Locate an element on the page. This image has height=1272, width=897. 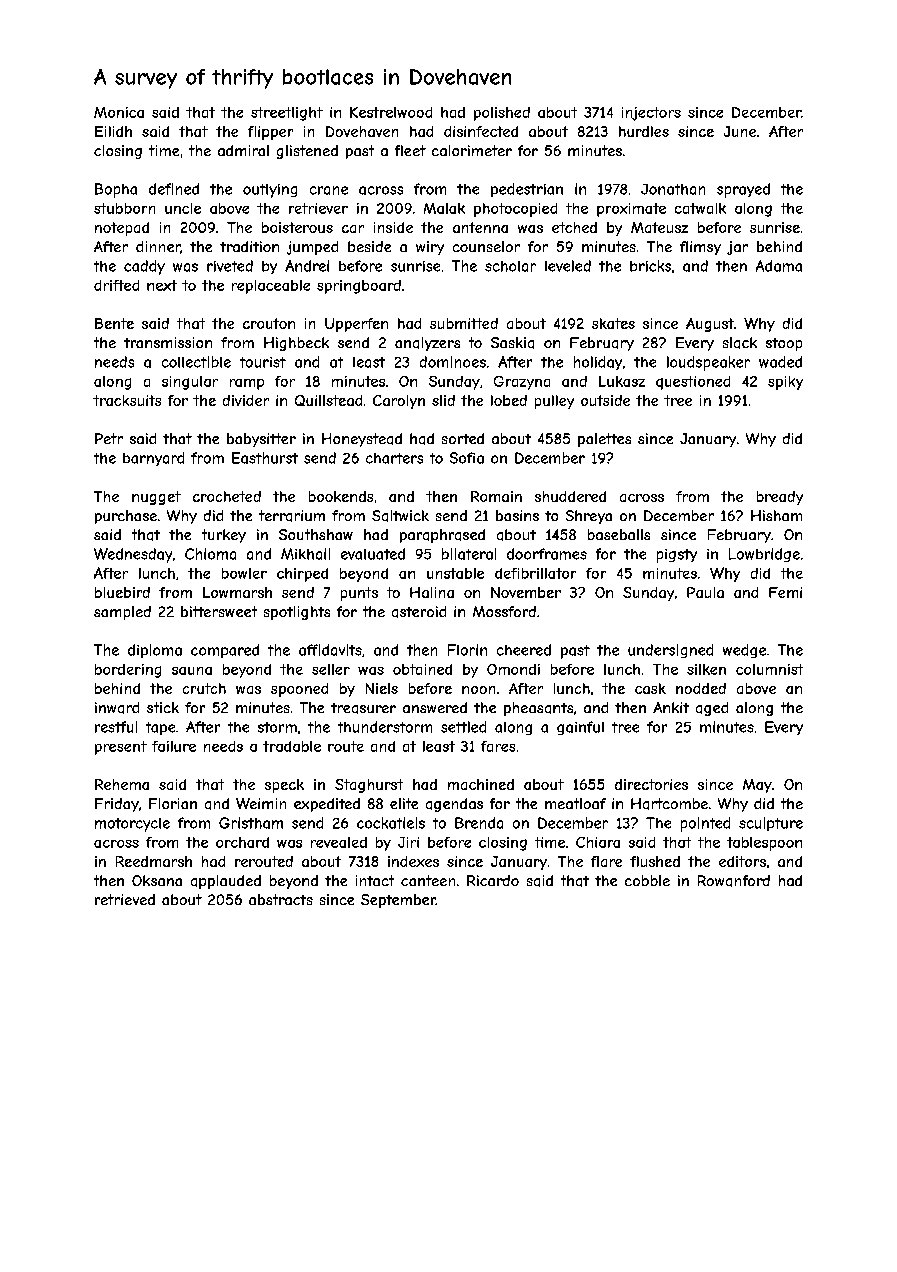
photocopied is located at coordinates (515, 210).
